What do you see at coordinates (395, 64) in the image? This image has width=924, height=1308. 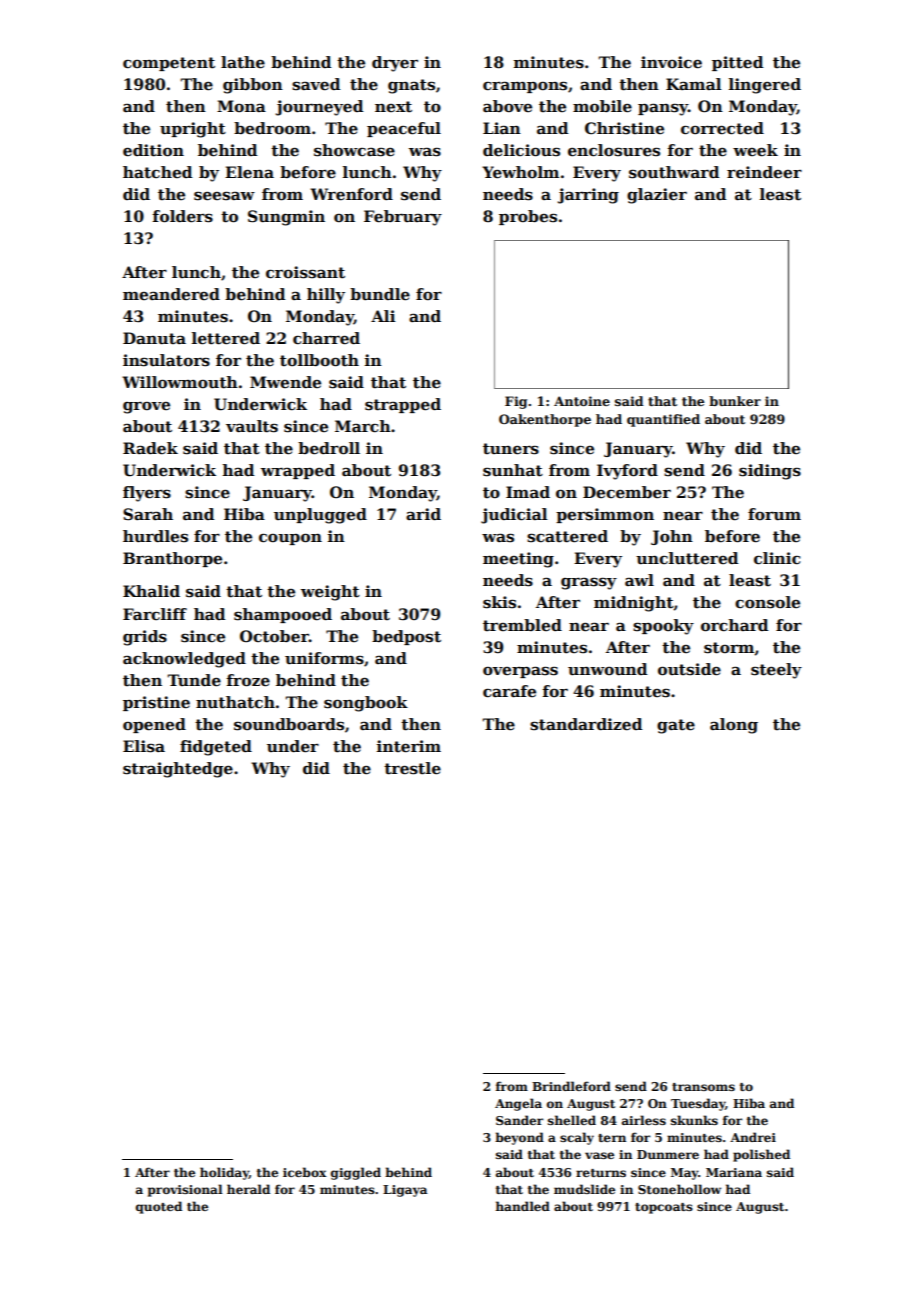 I see `dryer` at bounding box center [395, 64].
